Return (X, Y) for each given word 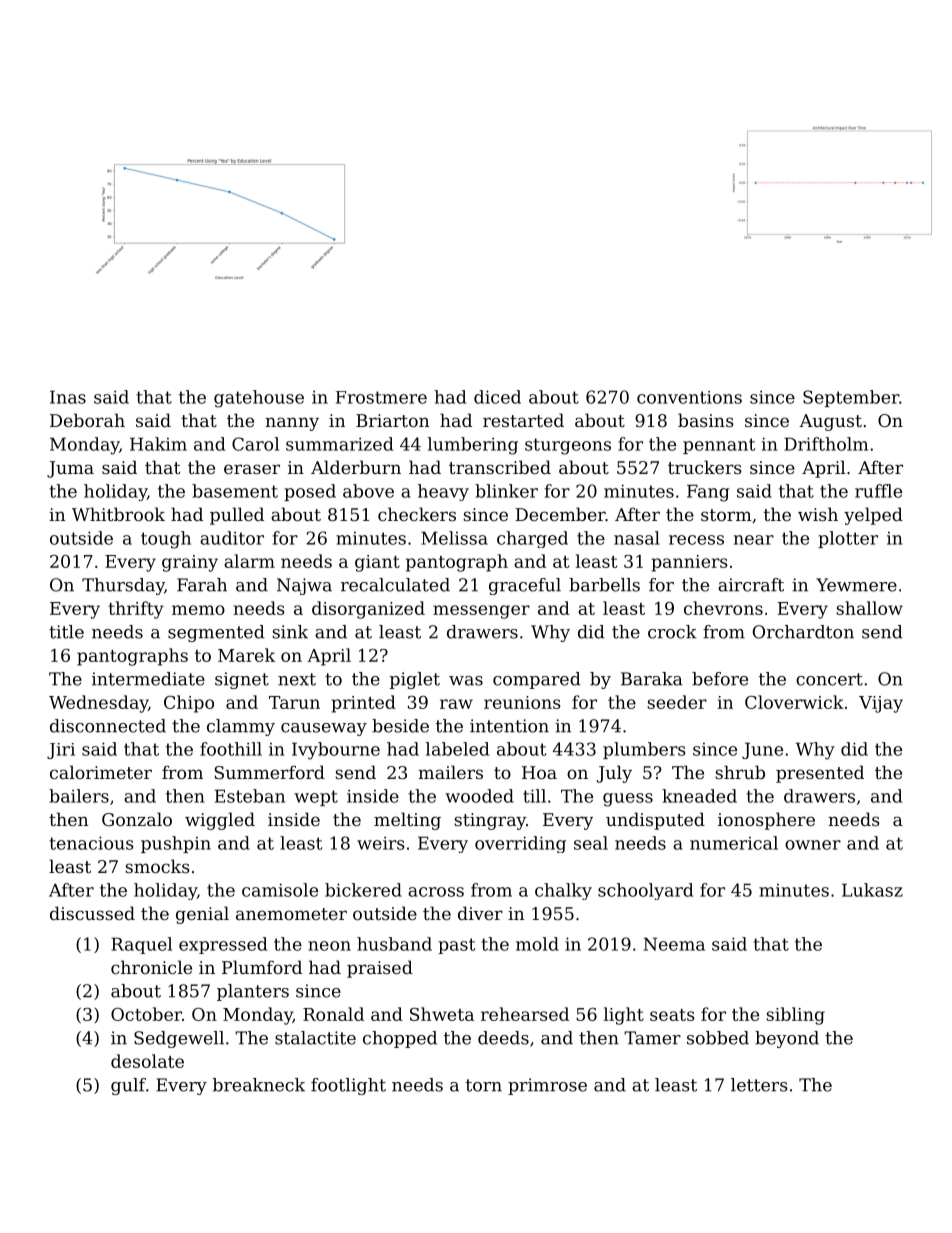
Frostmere (381, 397)
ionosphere (766, 821)
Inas (68, 397)
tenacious (91, 843)
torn (484, 1085)
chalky (563, 891)
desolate (147, 1061)
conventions (689, 397)
